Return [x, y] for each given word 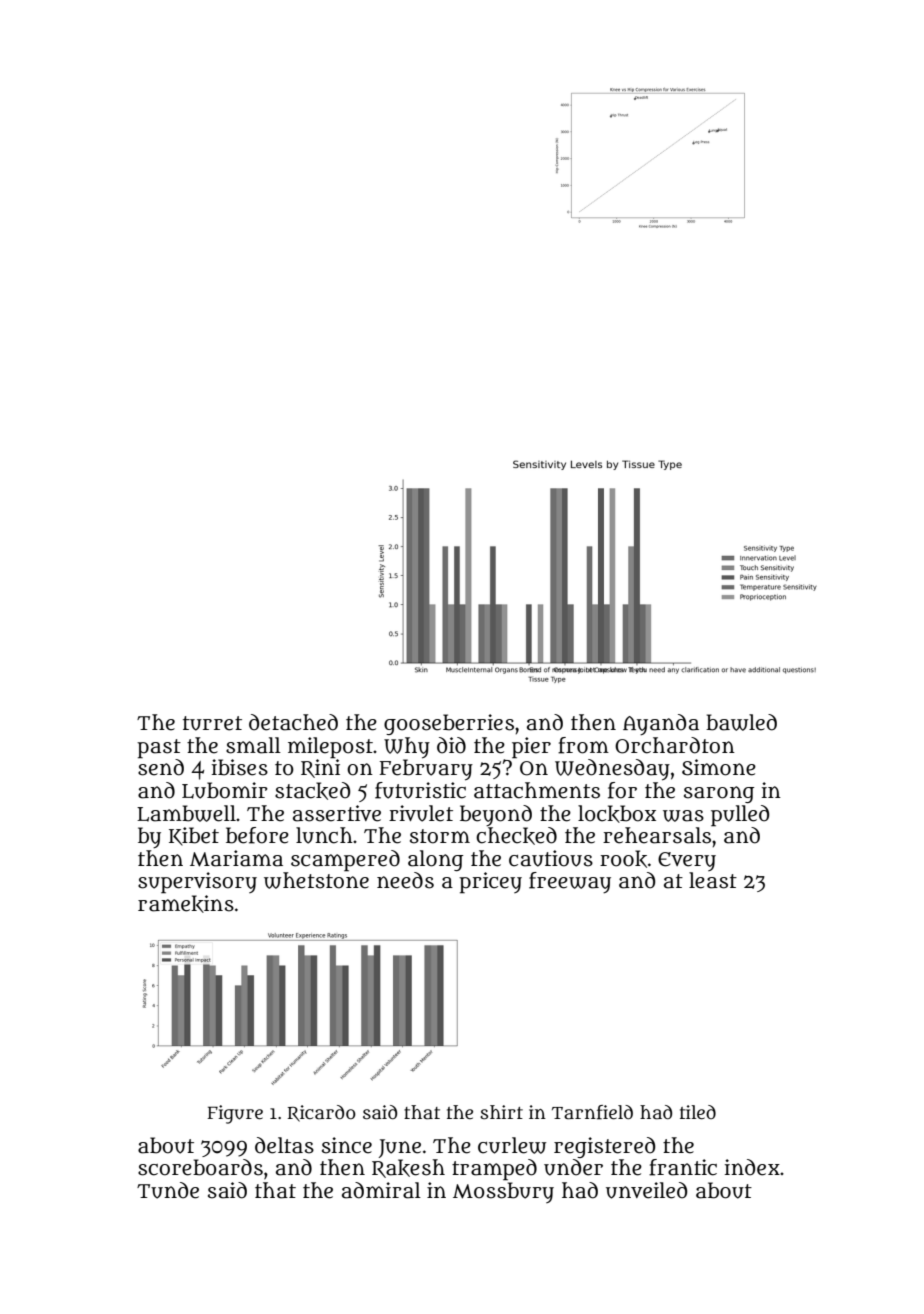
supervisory [197, 883]
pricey [490, 883]
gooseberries [449, 724]
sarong [719, 794]
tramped [494, 1170]
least [713, 880]
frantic [683, 1167]
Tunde [168, 1190]
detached [293, 722]
